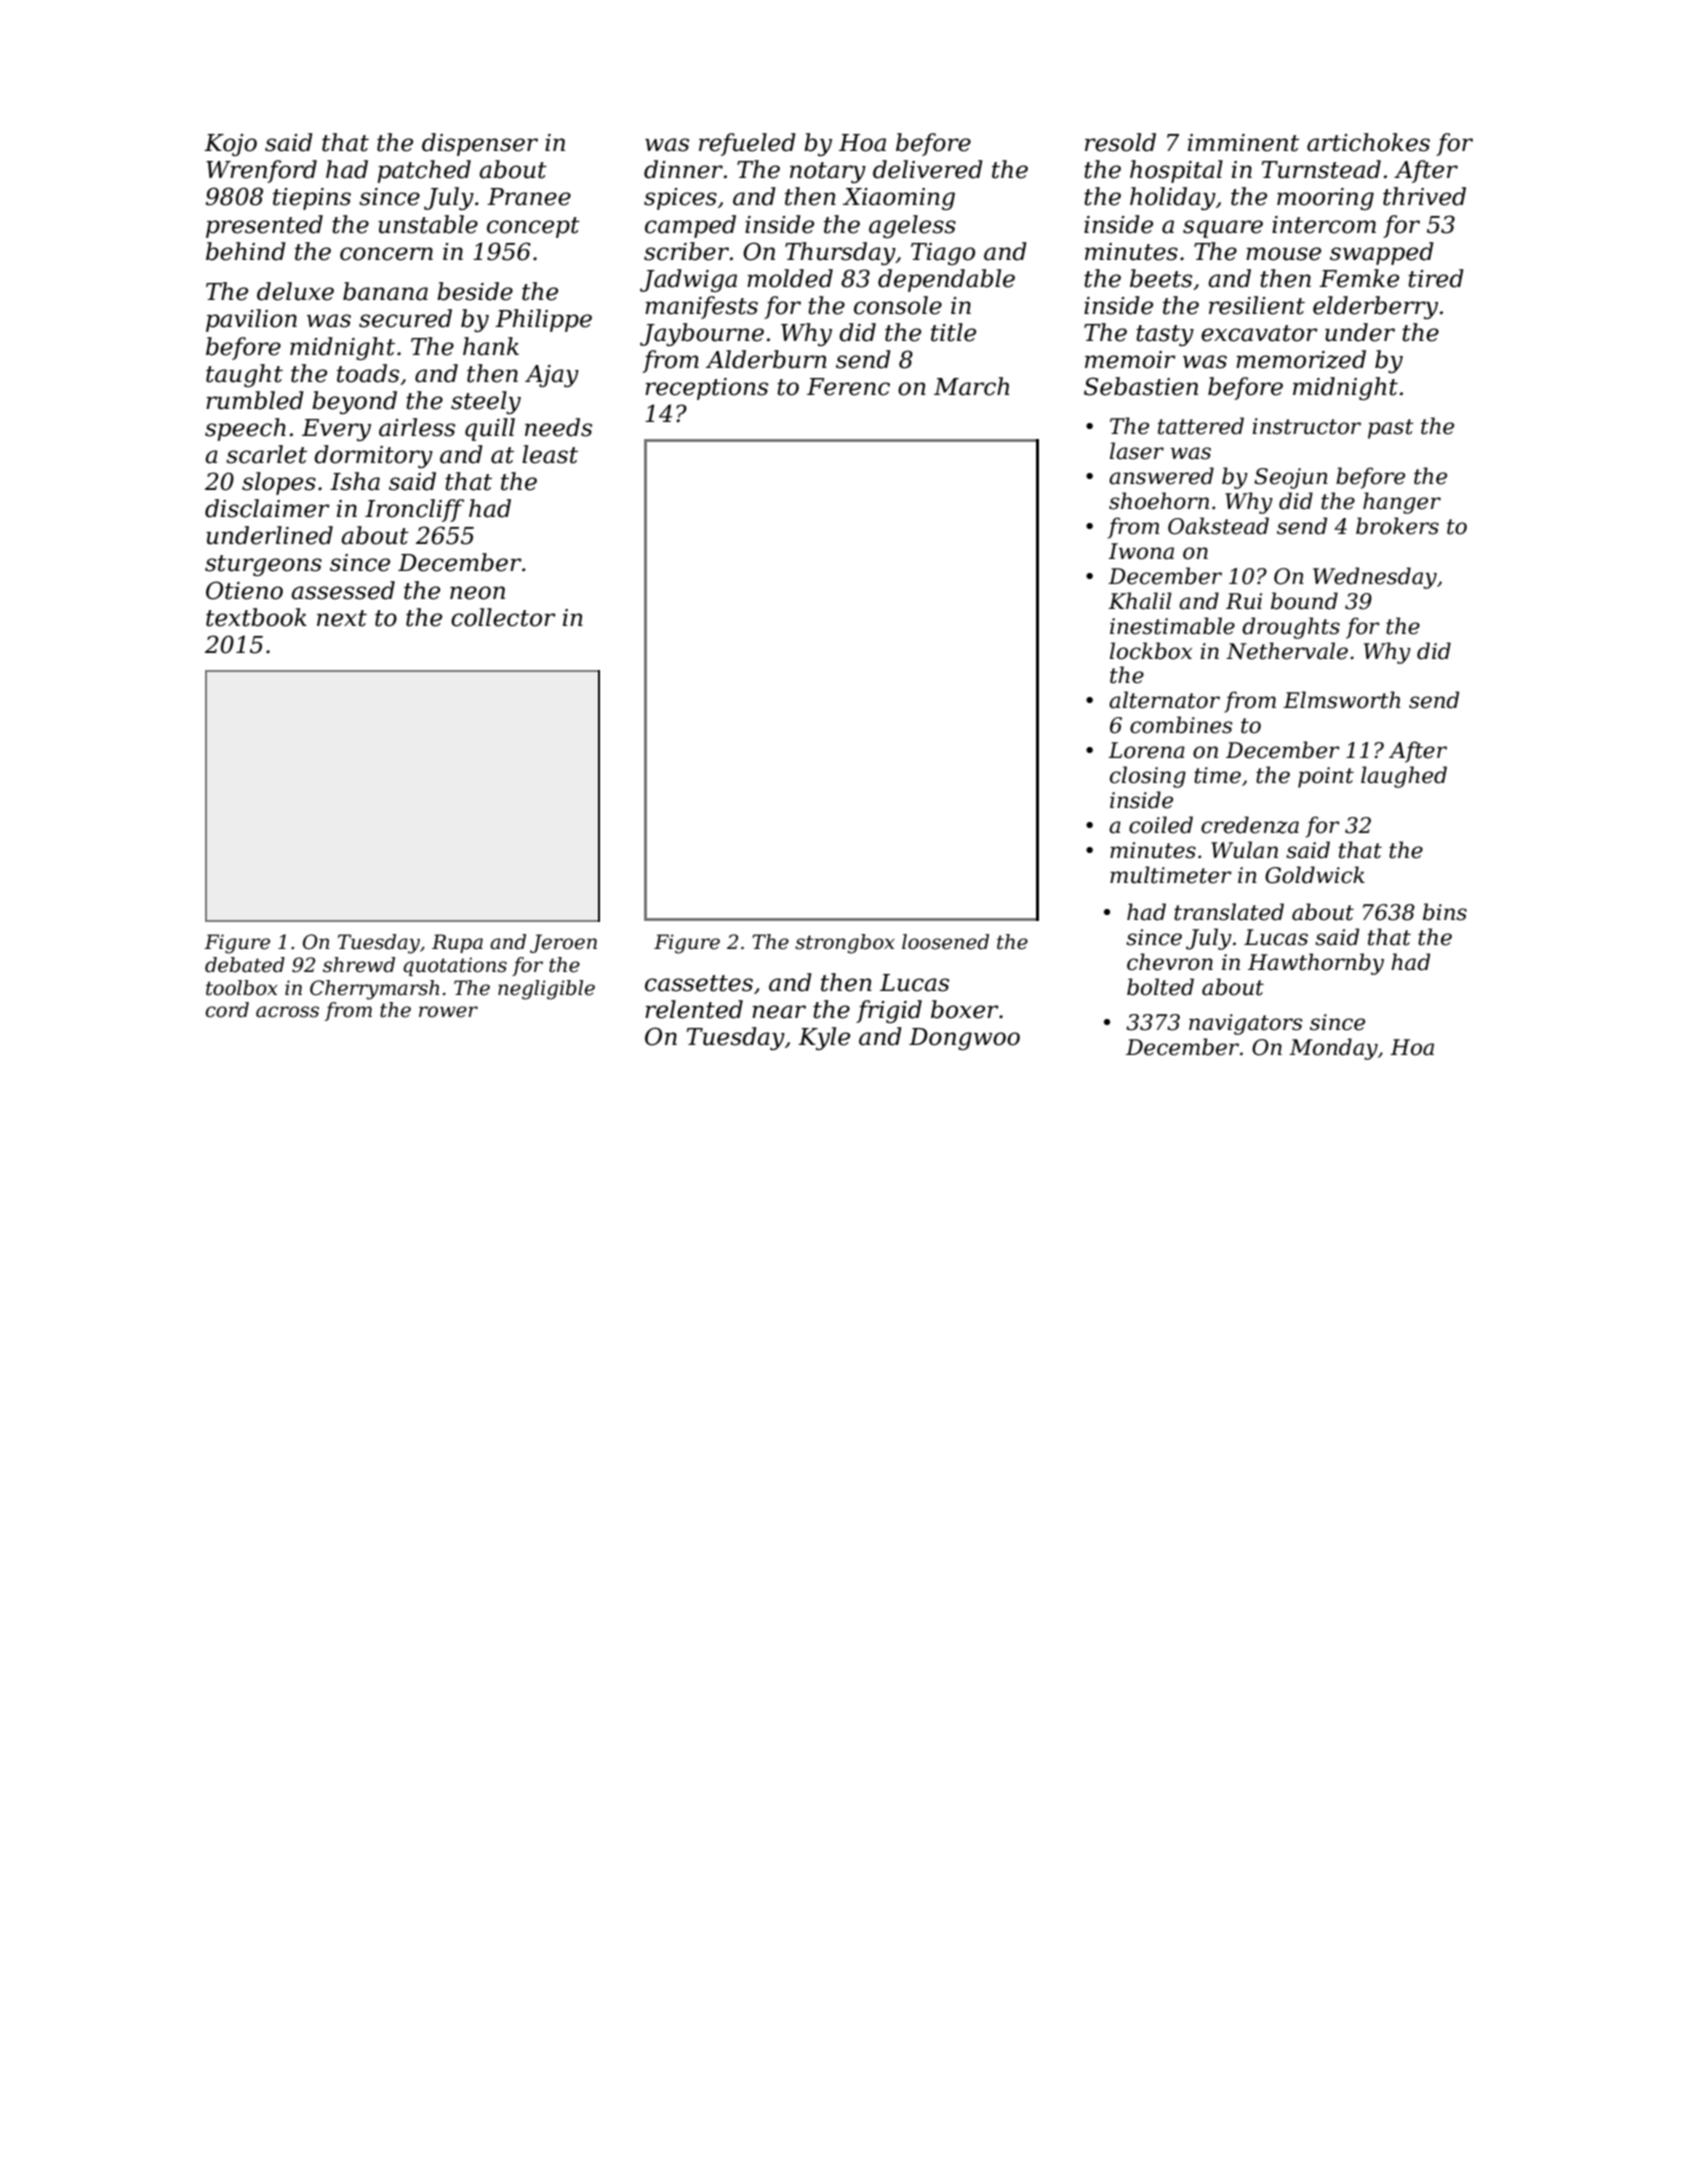 The width and height of the image is (1683, 2178). Describe the element at coordinates (928, 169) in the image. I see `delivered` at that location.
